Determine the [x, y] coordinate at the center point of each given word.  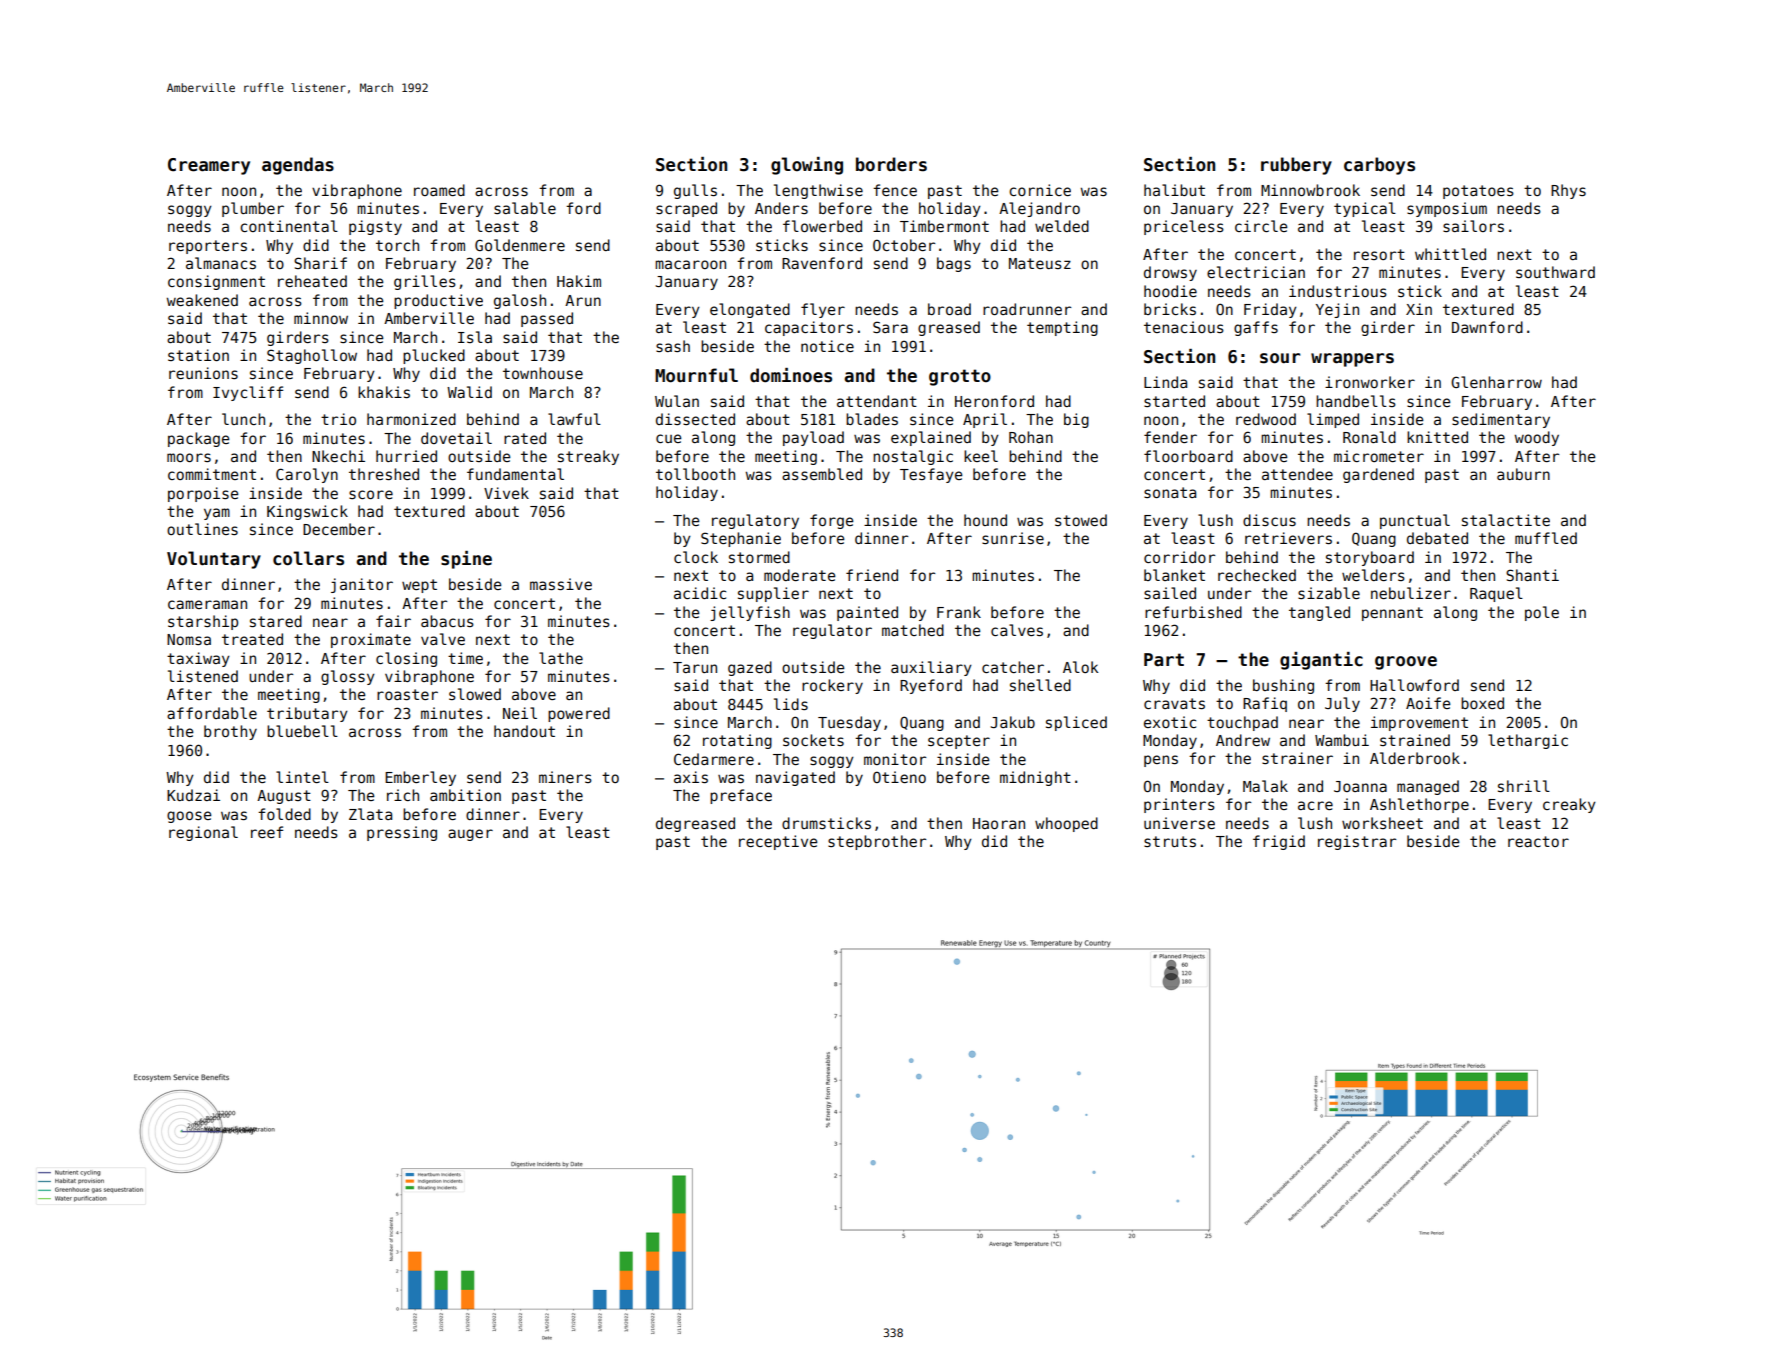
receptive [778, 842]
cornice [1040, 190]
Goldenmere [520, 245]
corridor [1179, 557]
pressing [402, 833]
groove [1406, 663]
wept [419, 586]
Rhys [1568, 191]
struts [1170, 841]
